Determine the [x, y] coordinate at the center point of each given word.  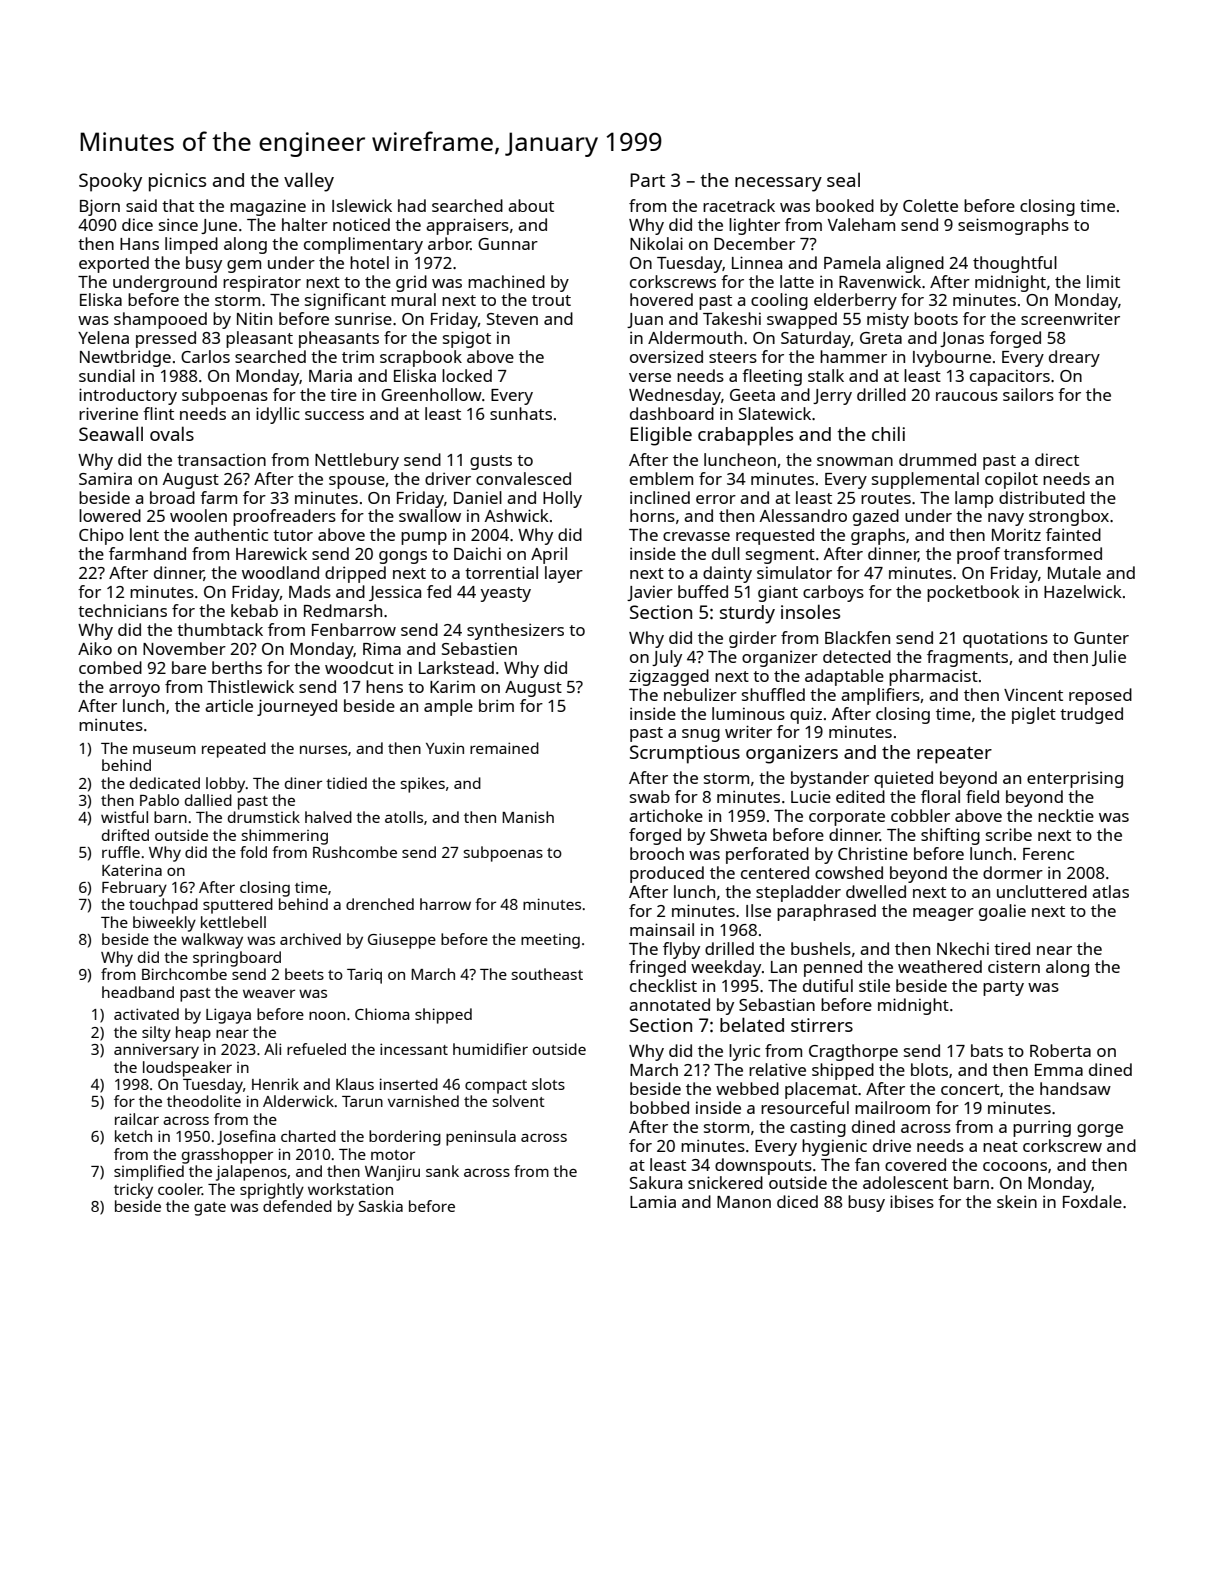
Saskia [381, 1206]
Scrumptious [685, 754]
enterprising [1075, 779]
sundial [107, 375]
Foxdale [1092, 1201]
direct [1057, 459]
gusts [491, 462]
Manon [744, 1202]
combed [110, 667]
